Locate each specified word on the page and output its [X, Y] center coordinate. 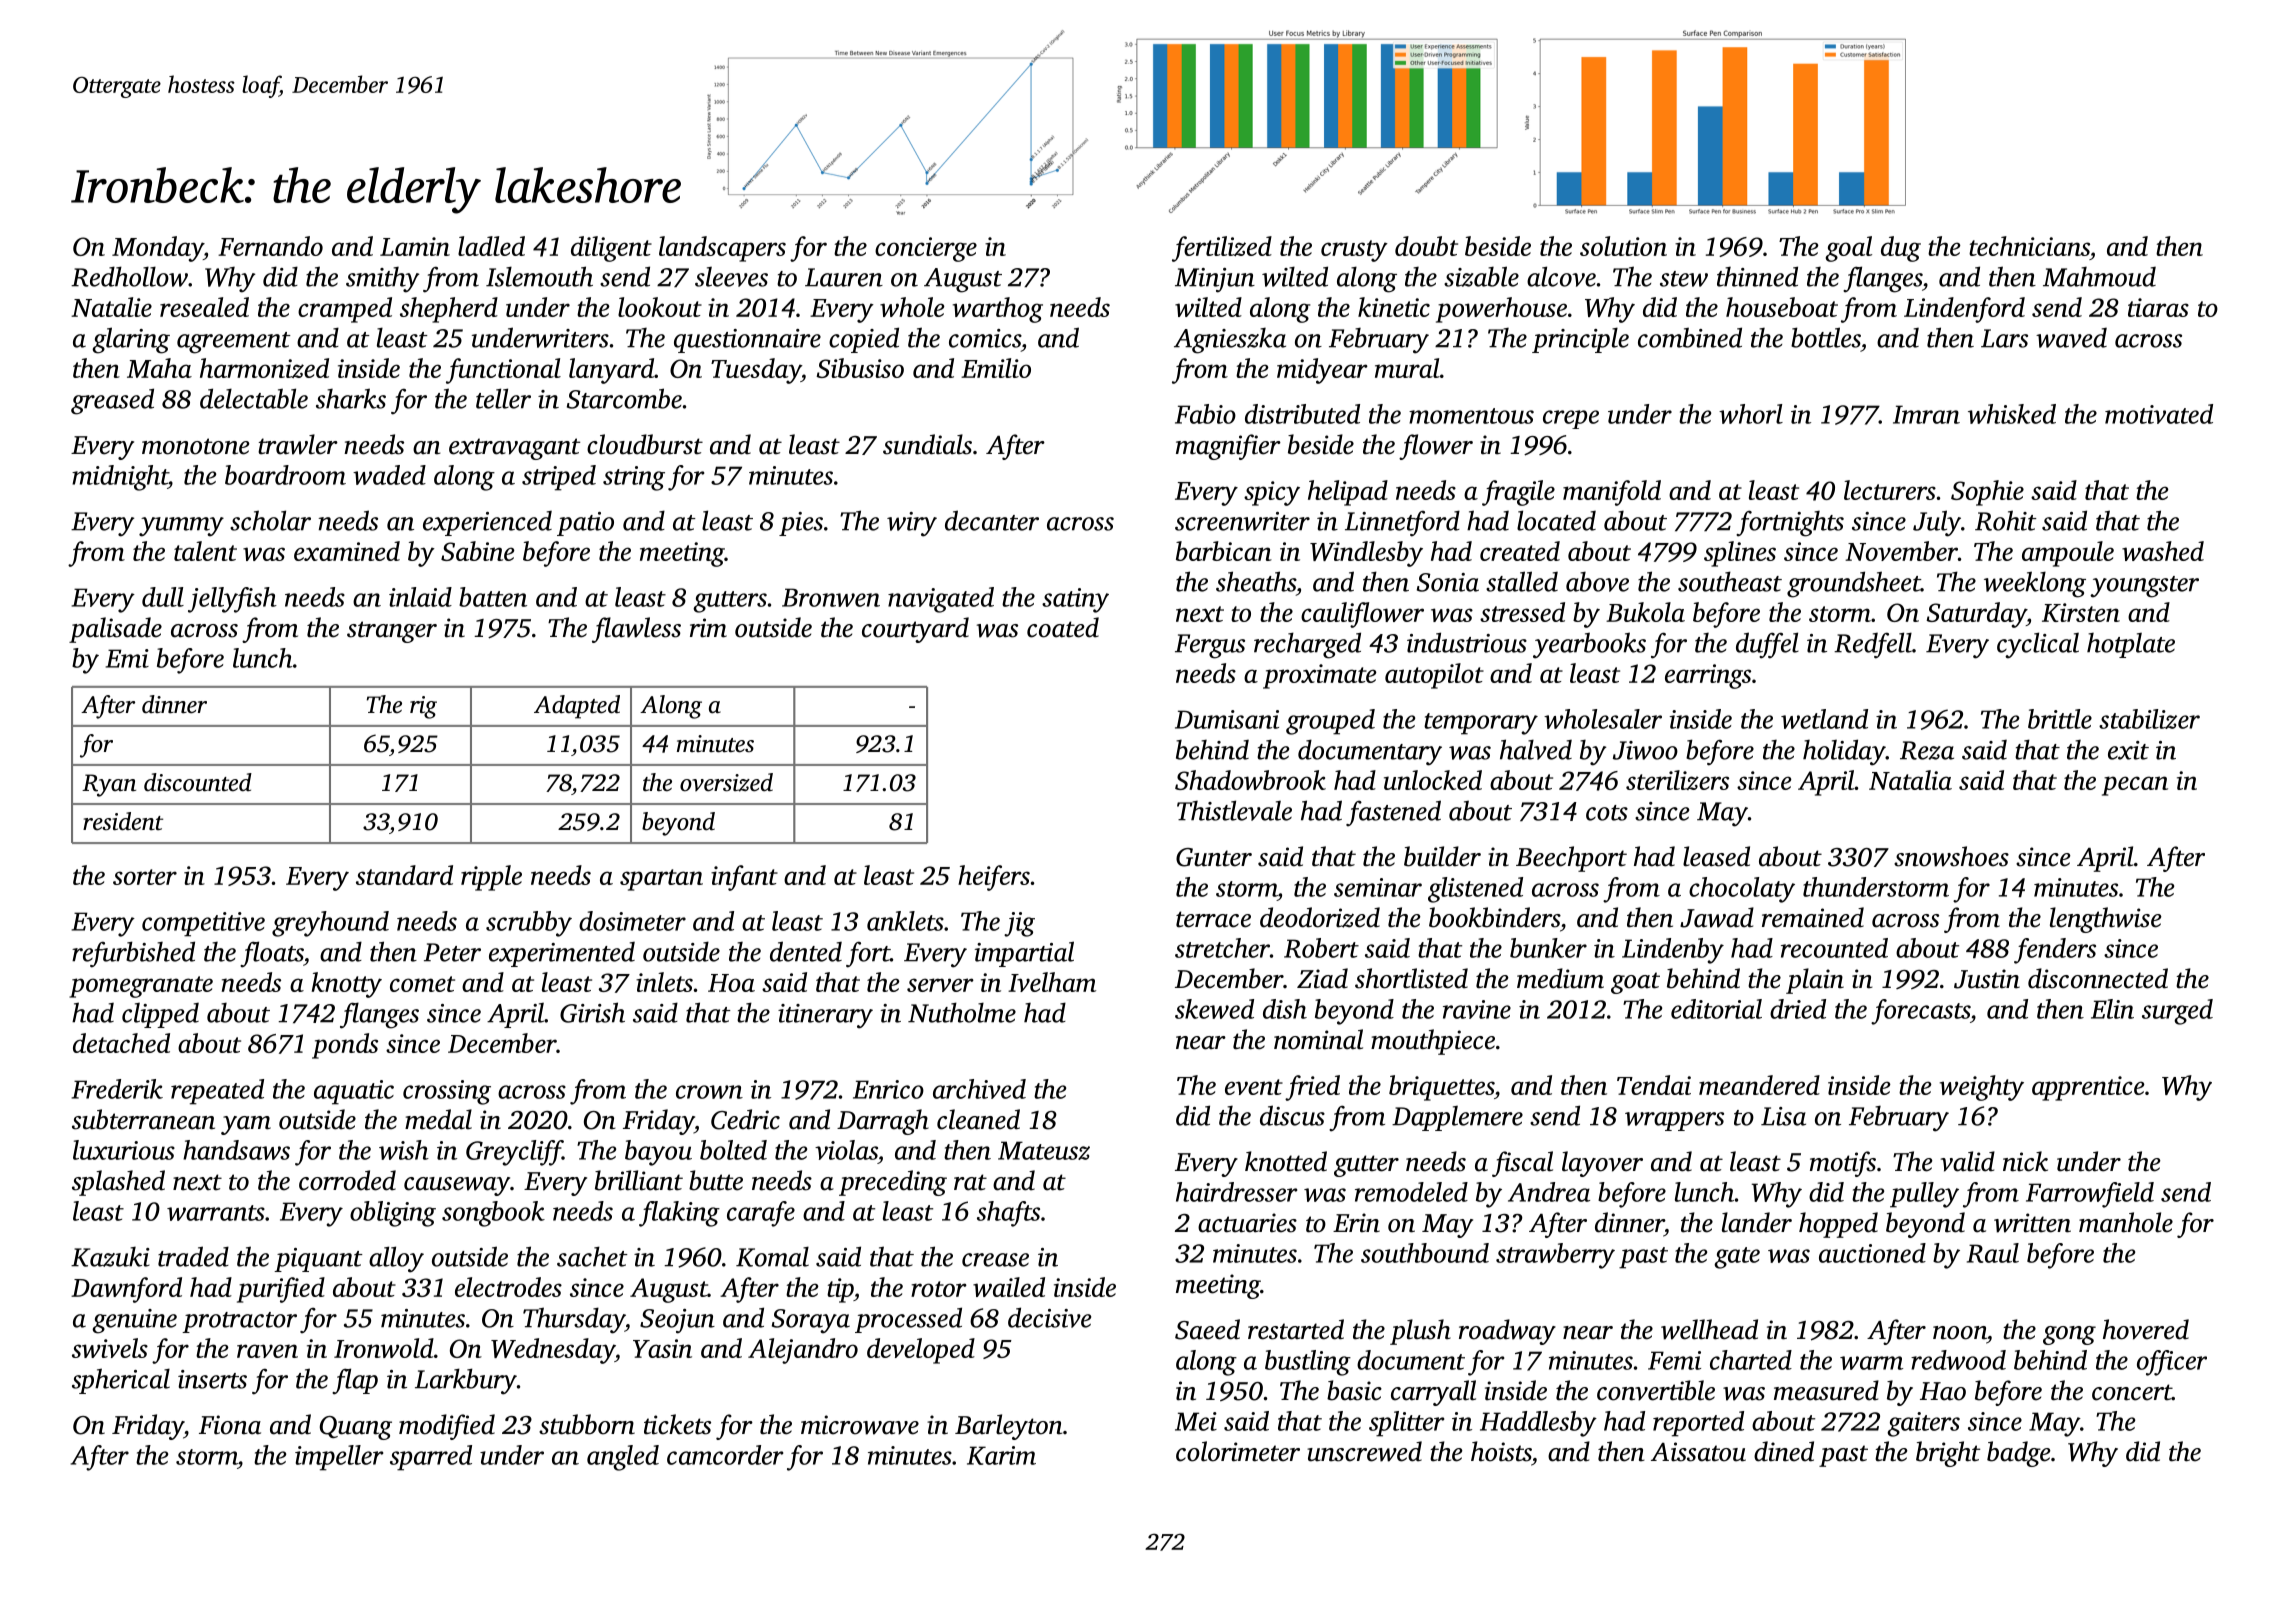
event [1254, 1087]
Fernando [270, 246]
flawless [636, 630]
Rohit [2006, 520]
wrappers [1674, 1121]
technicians [2029, 246]
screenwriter [1242, 521]
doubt [1426, 246]
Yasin [662, 1348]
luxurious [124, 1150]
